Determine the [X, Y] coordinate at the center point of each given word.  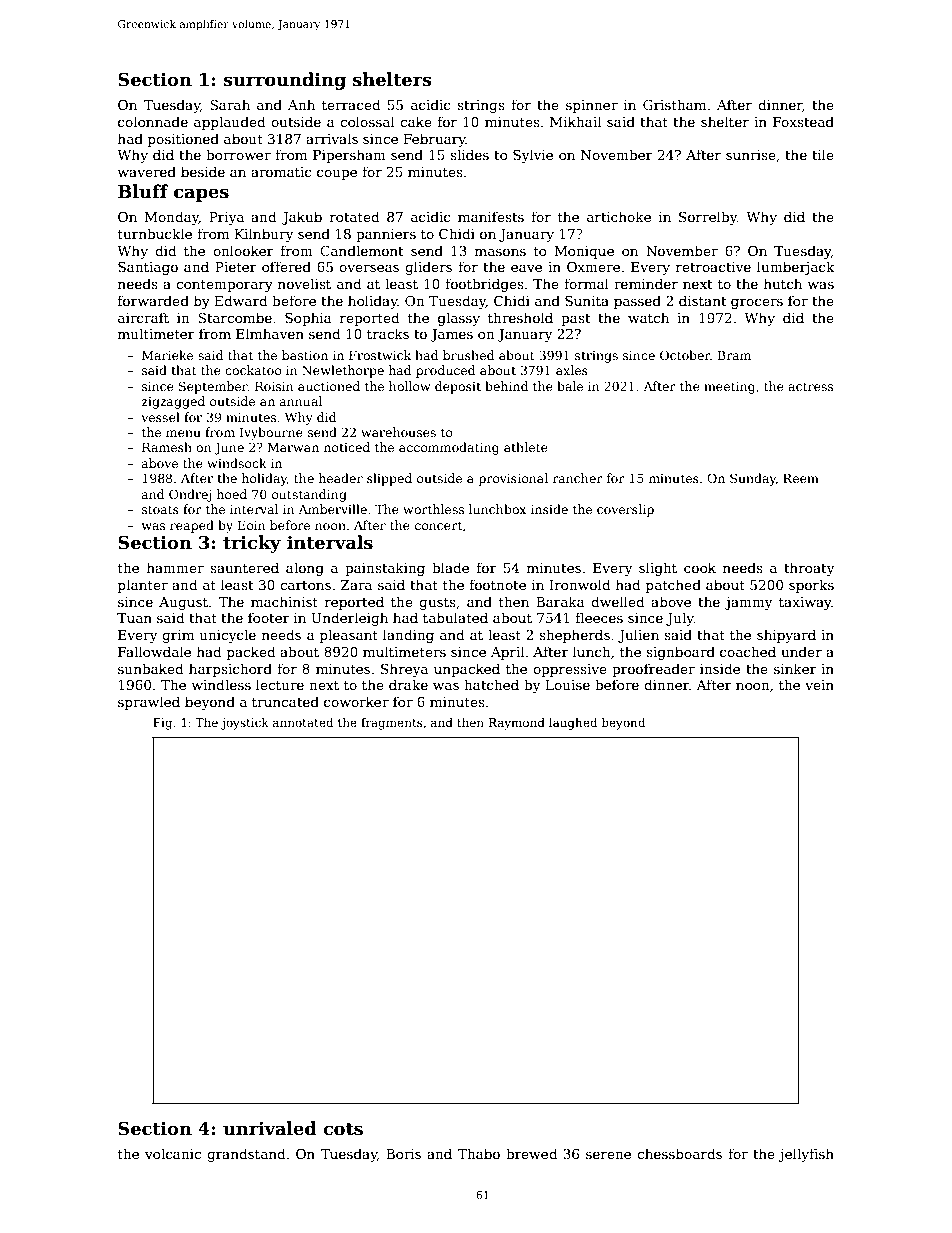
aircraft [143, 317]
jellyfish [806, 1155]
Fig [162, 724]
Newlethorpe [343, 371]
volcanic [173, 1153]
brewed [531, 1153]
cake [416, 121]
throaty [809, 569]
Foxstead [803, 121]
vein [819, 685]
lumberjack [796, 268]
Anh [301, 104]
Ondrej [190, 495]
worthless [433, 509]
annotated [303, 722]
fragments [392, 724]
